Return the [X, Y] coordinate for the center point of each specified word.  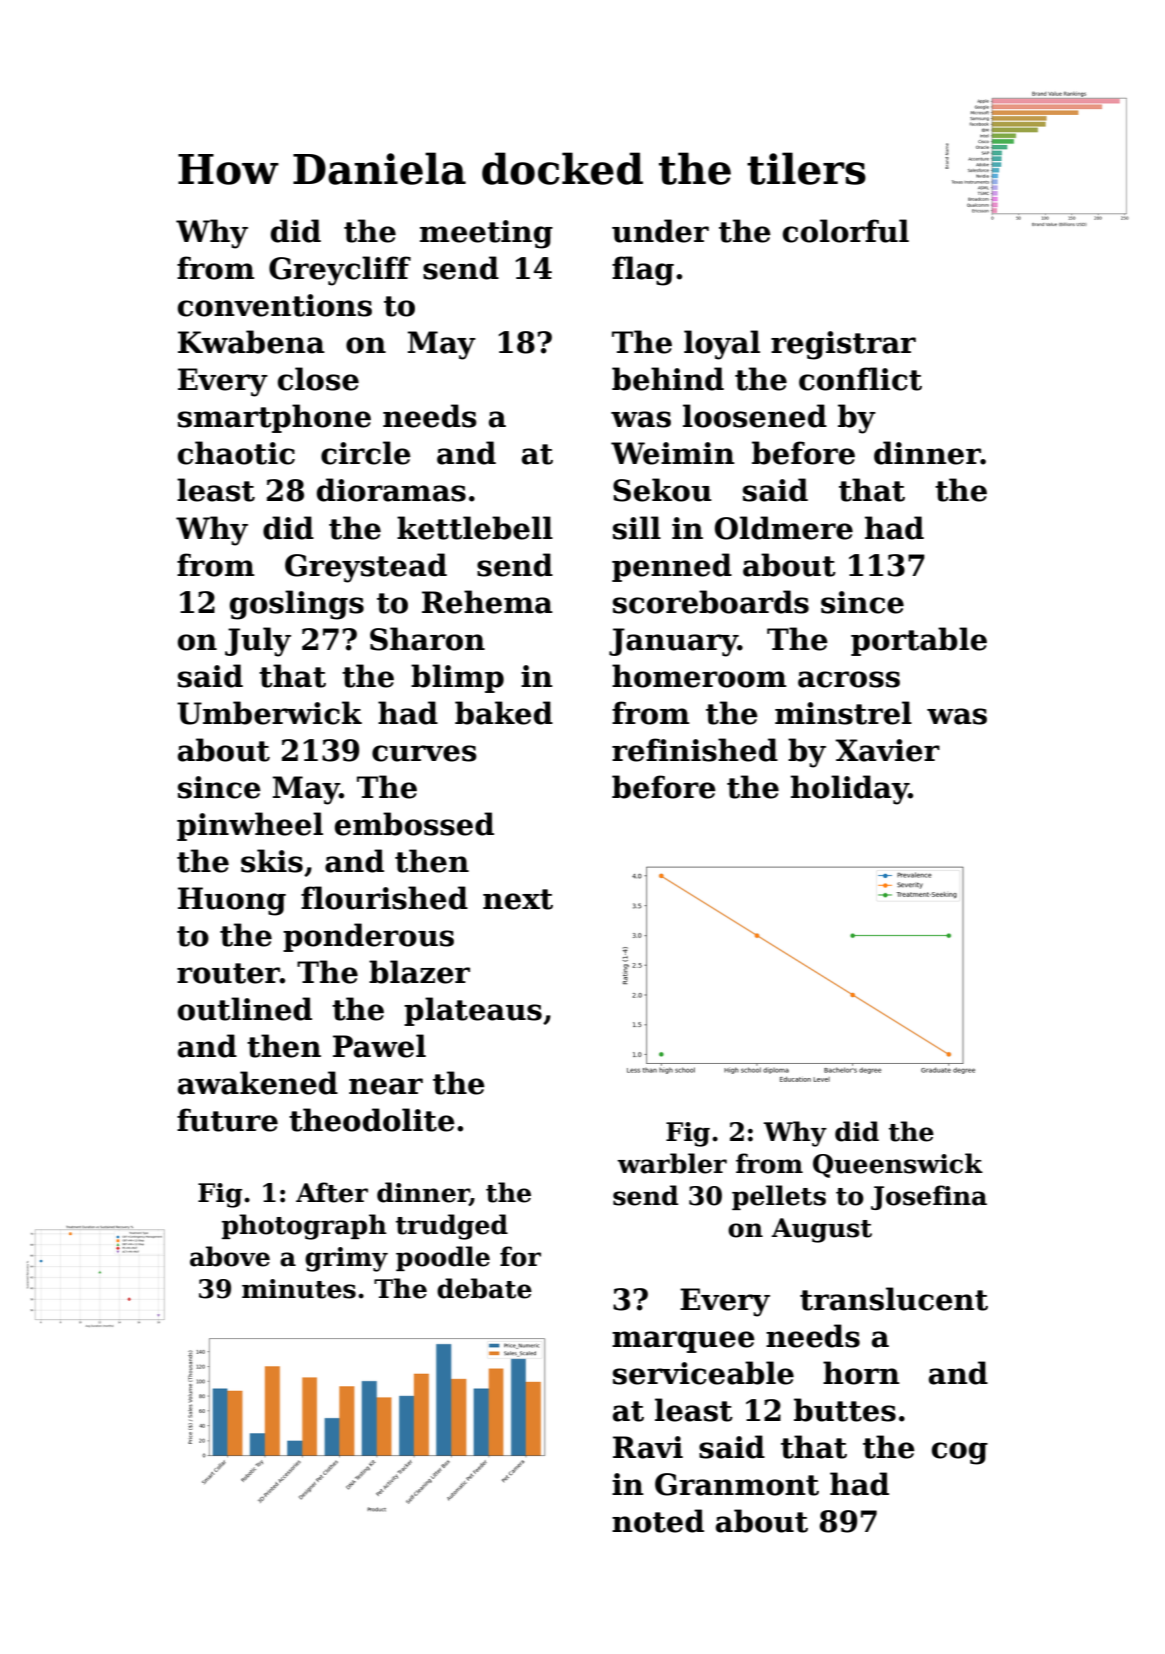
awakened [258, 1083]
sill [637, 528]
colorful [846, 231]
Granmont [737, 1484]
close [318, 379]
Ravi [648, 1447]
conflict [860, 379]
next [518, 899]
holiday [850, 790]
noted [658, 1521]
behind [668, 379]
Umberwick [269, 713]
